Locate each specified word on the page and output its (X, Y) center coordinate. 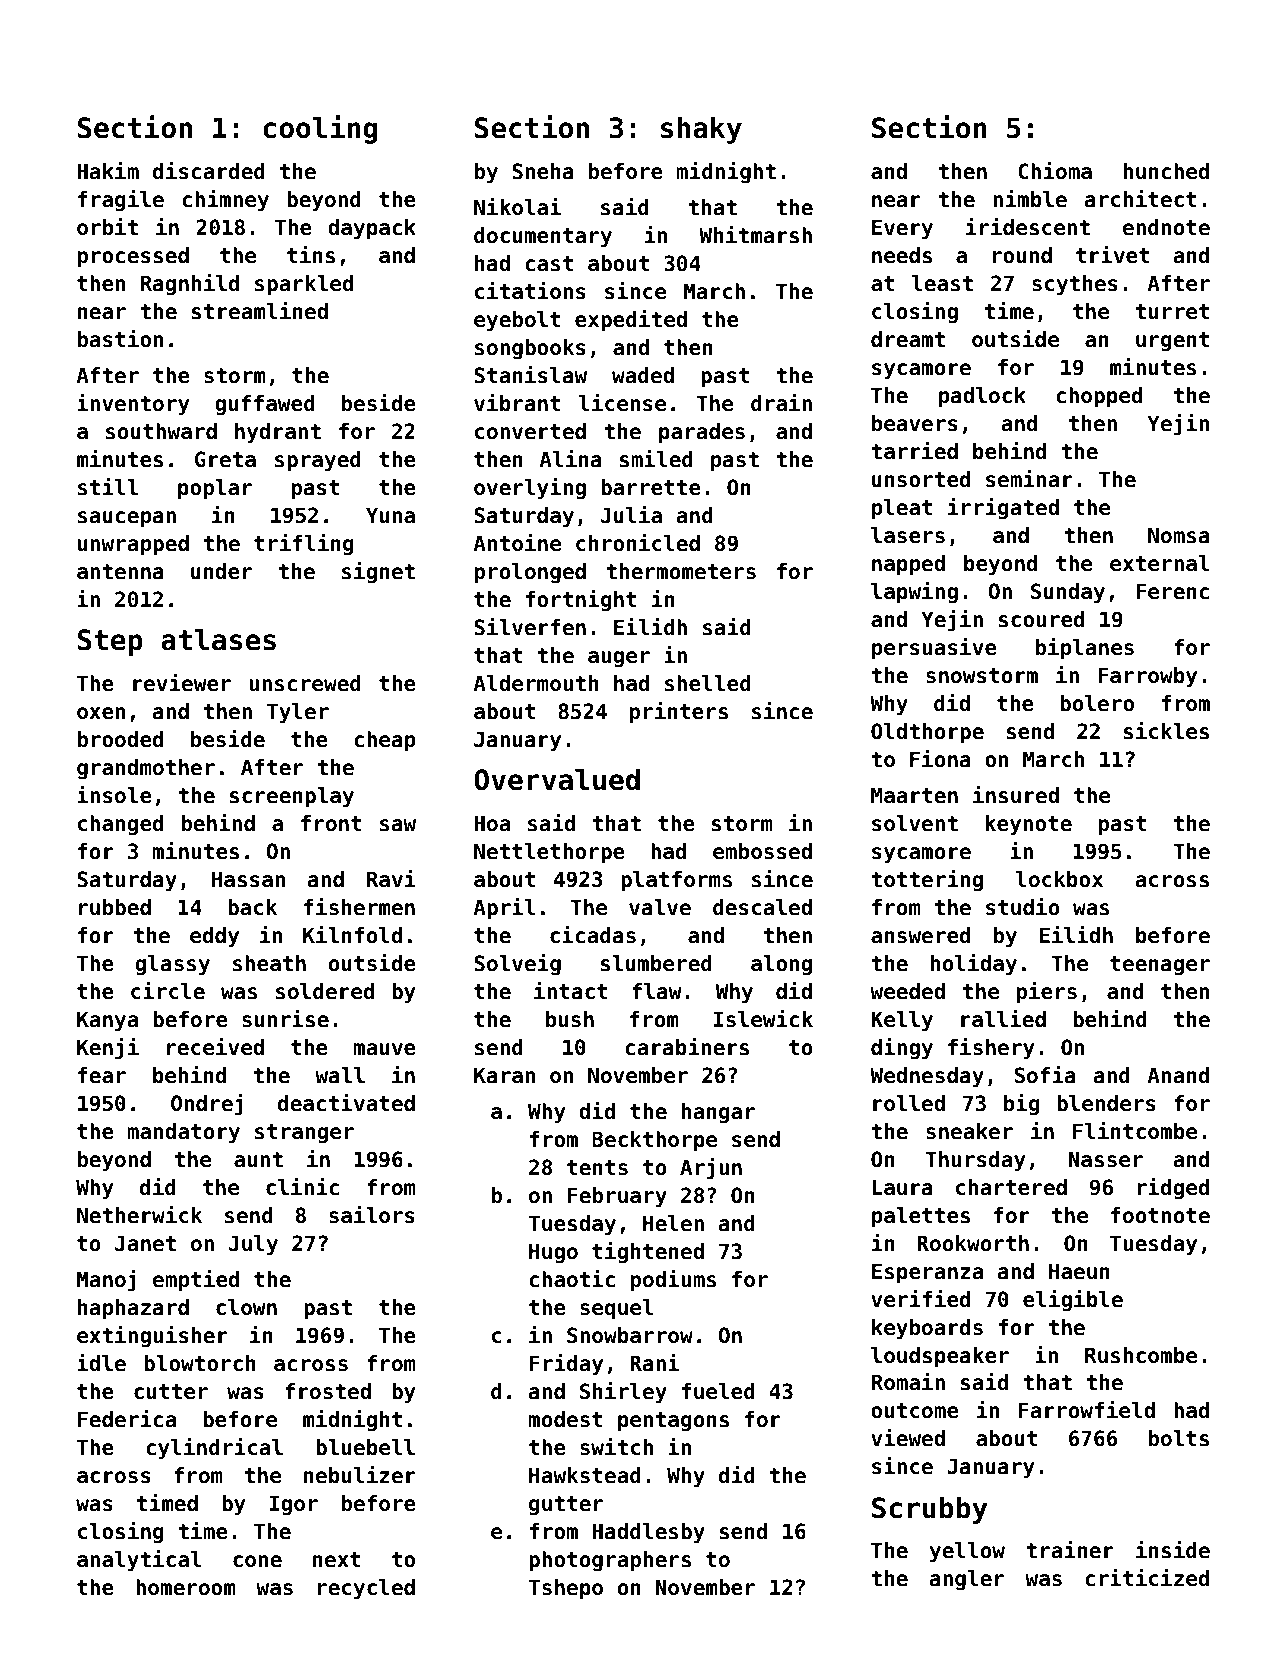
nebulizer (360, 1475)
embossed (762, 851)
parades (702, 433)
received (215, 1047)
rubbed (115, 907)
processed (133, 257)
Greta (225, 459)
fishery (991, 1049)
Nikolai (517, 207)
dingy (902, 1049)
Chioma (1055, 171)
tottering (927, 881)
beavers (915, 423)
